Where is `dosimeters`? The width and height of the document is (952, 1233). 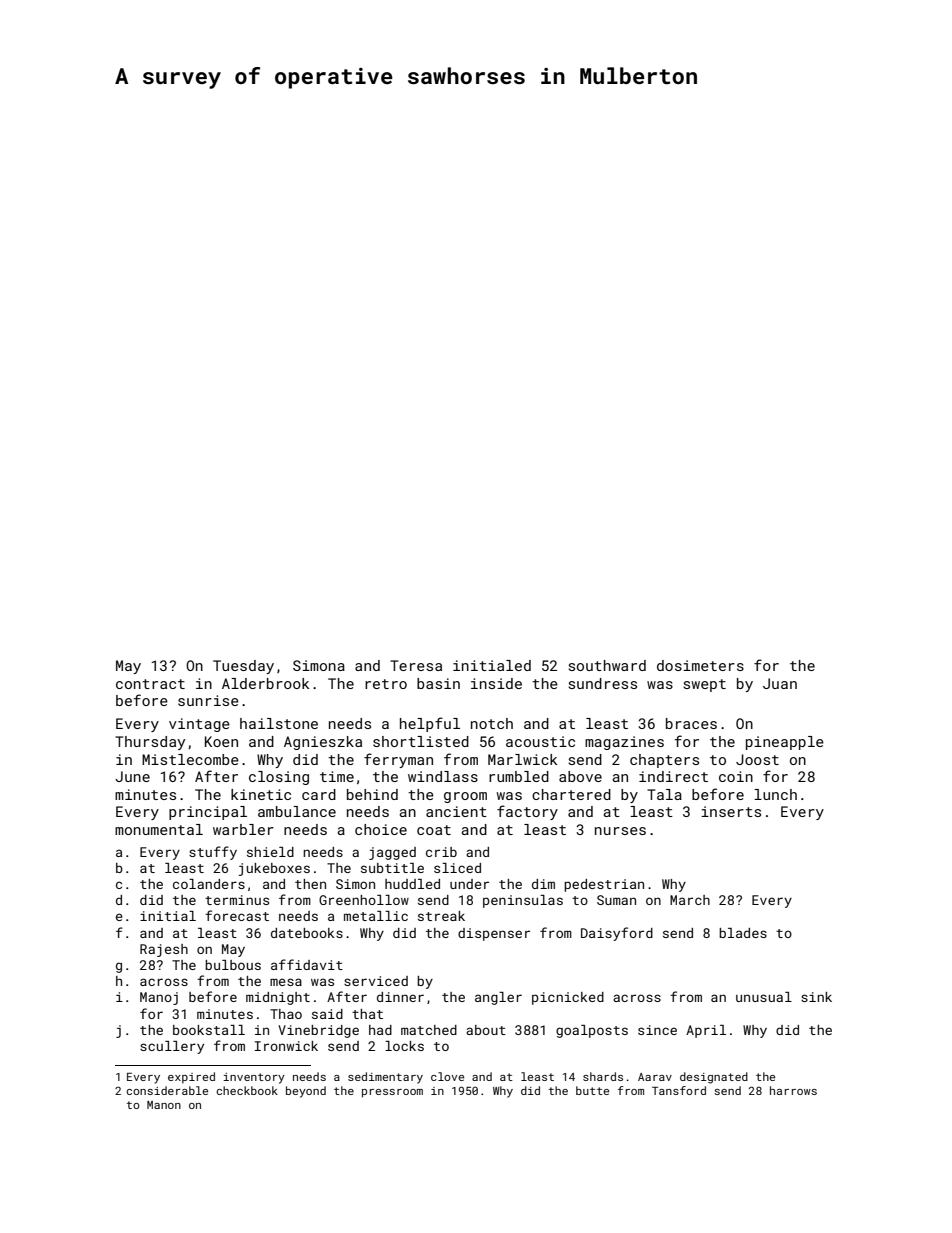 dosimeters is located at coordinates (700, 665).
